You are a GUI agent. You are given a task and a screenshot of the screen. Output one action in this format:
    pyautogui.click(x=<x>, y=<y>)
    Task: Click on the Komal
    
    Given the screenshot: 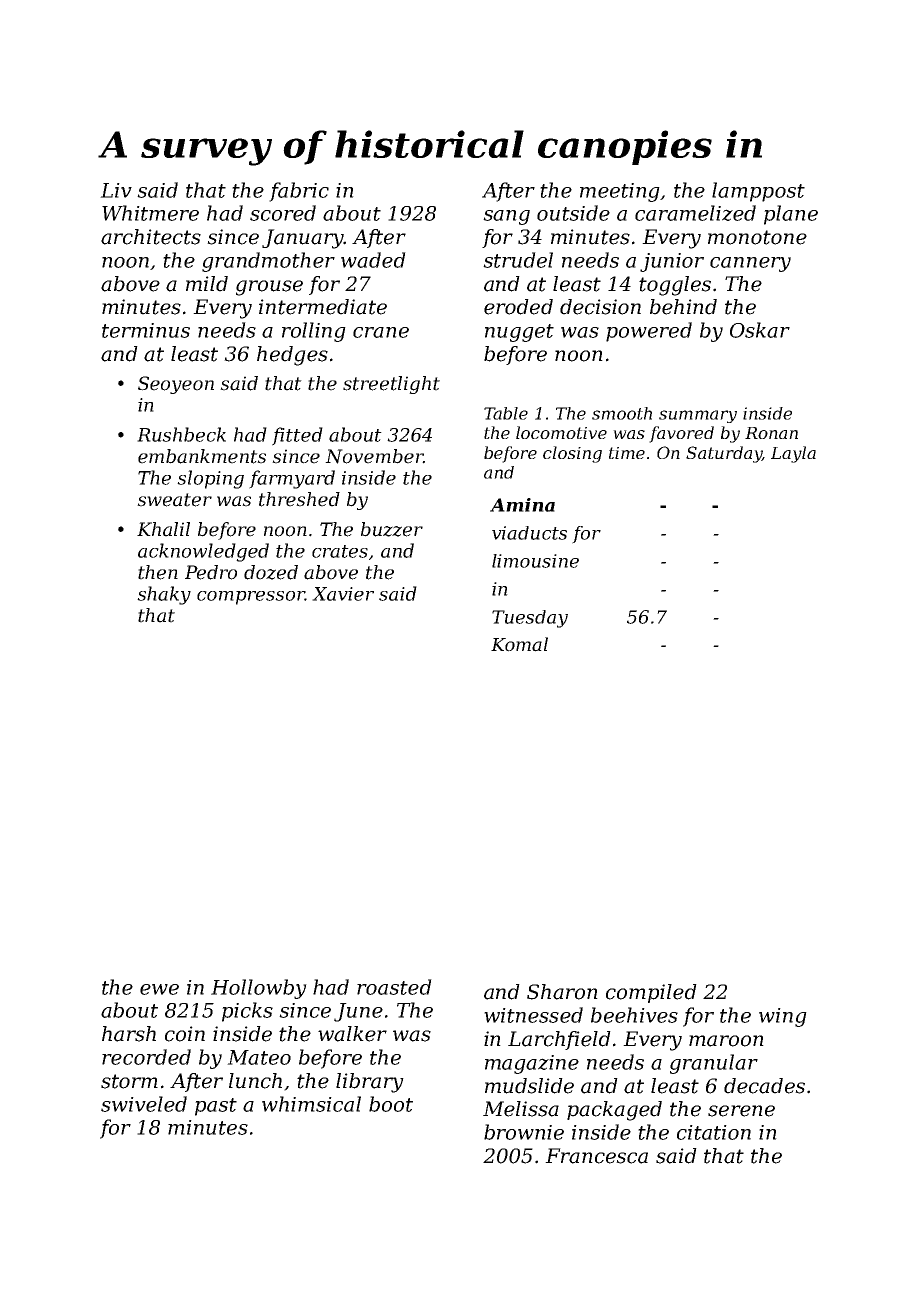 What is the action you would take?
    pyautogui.click(x=519, y=644)
